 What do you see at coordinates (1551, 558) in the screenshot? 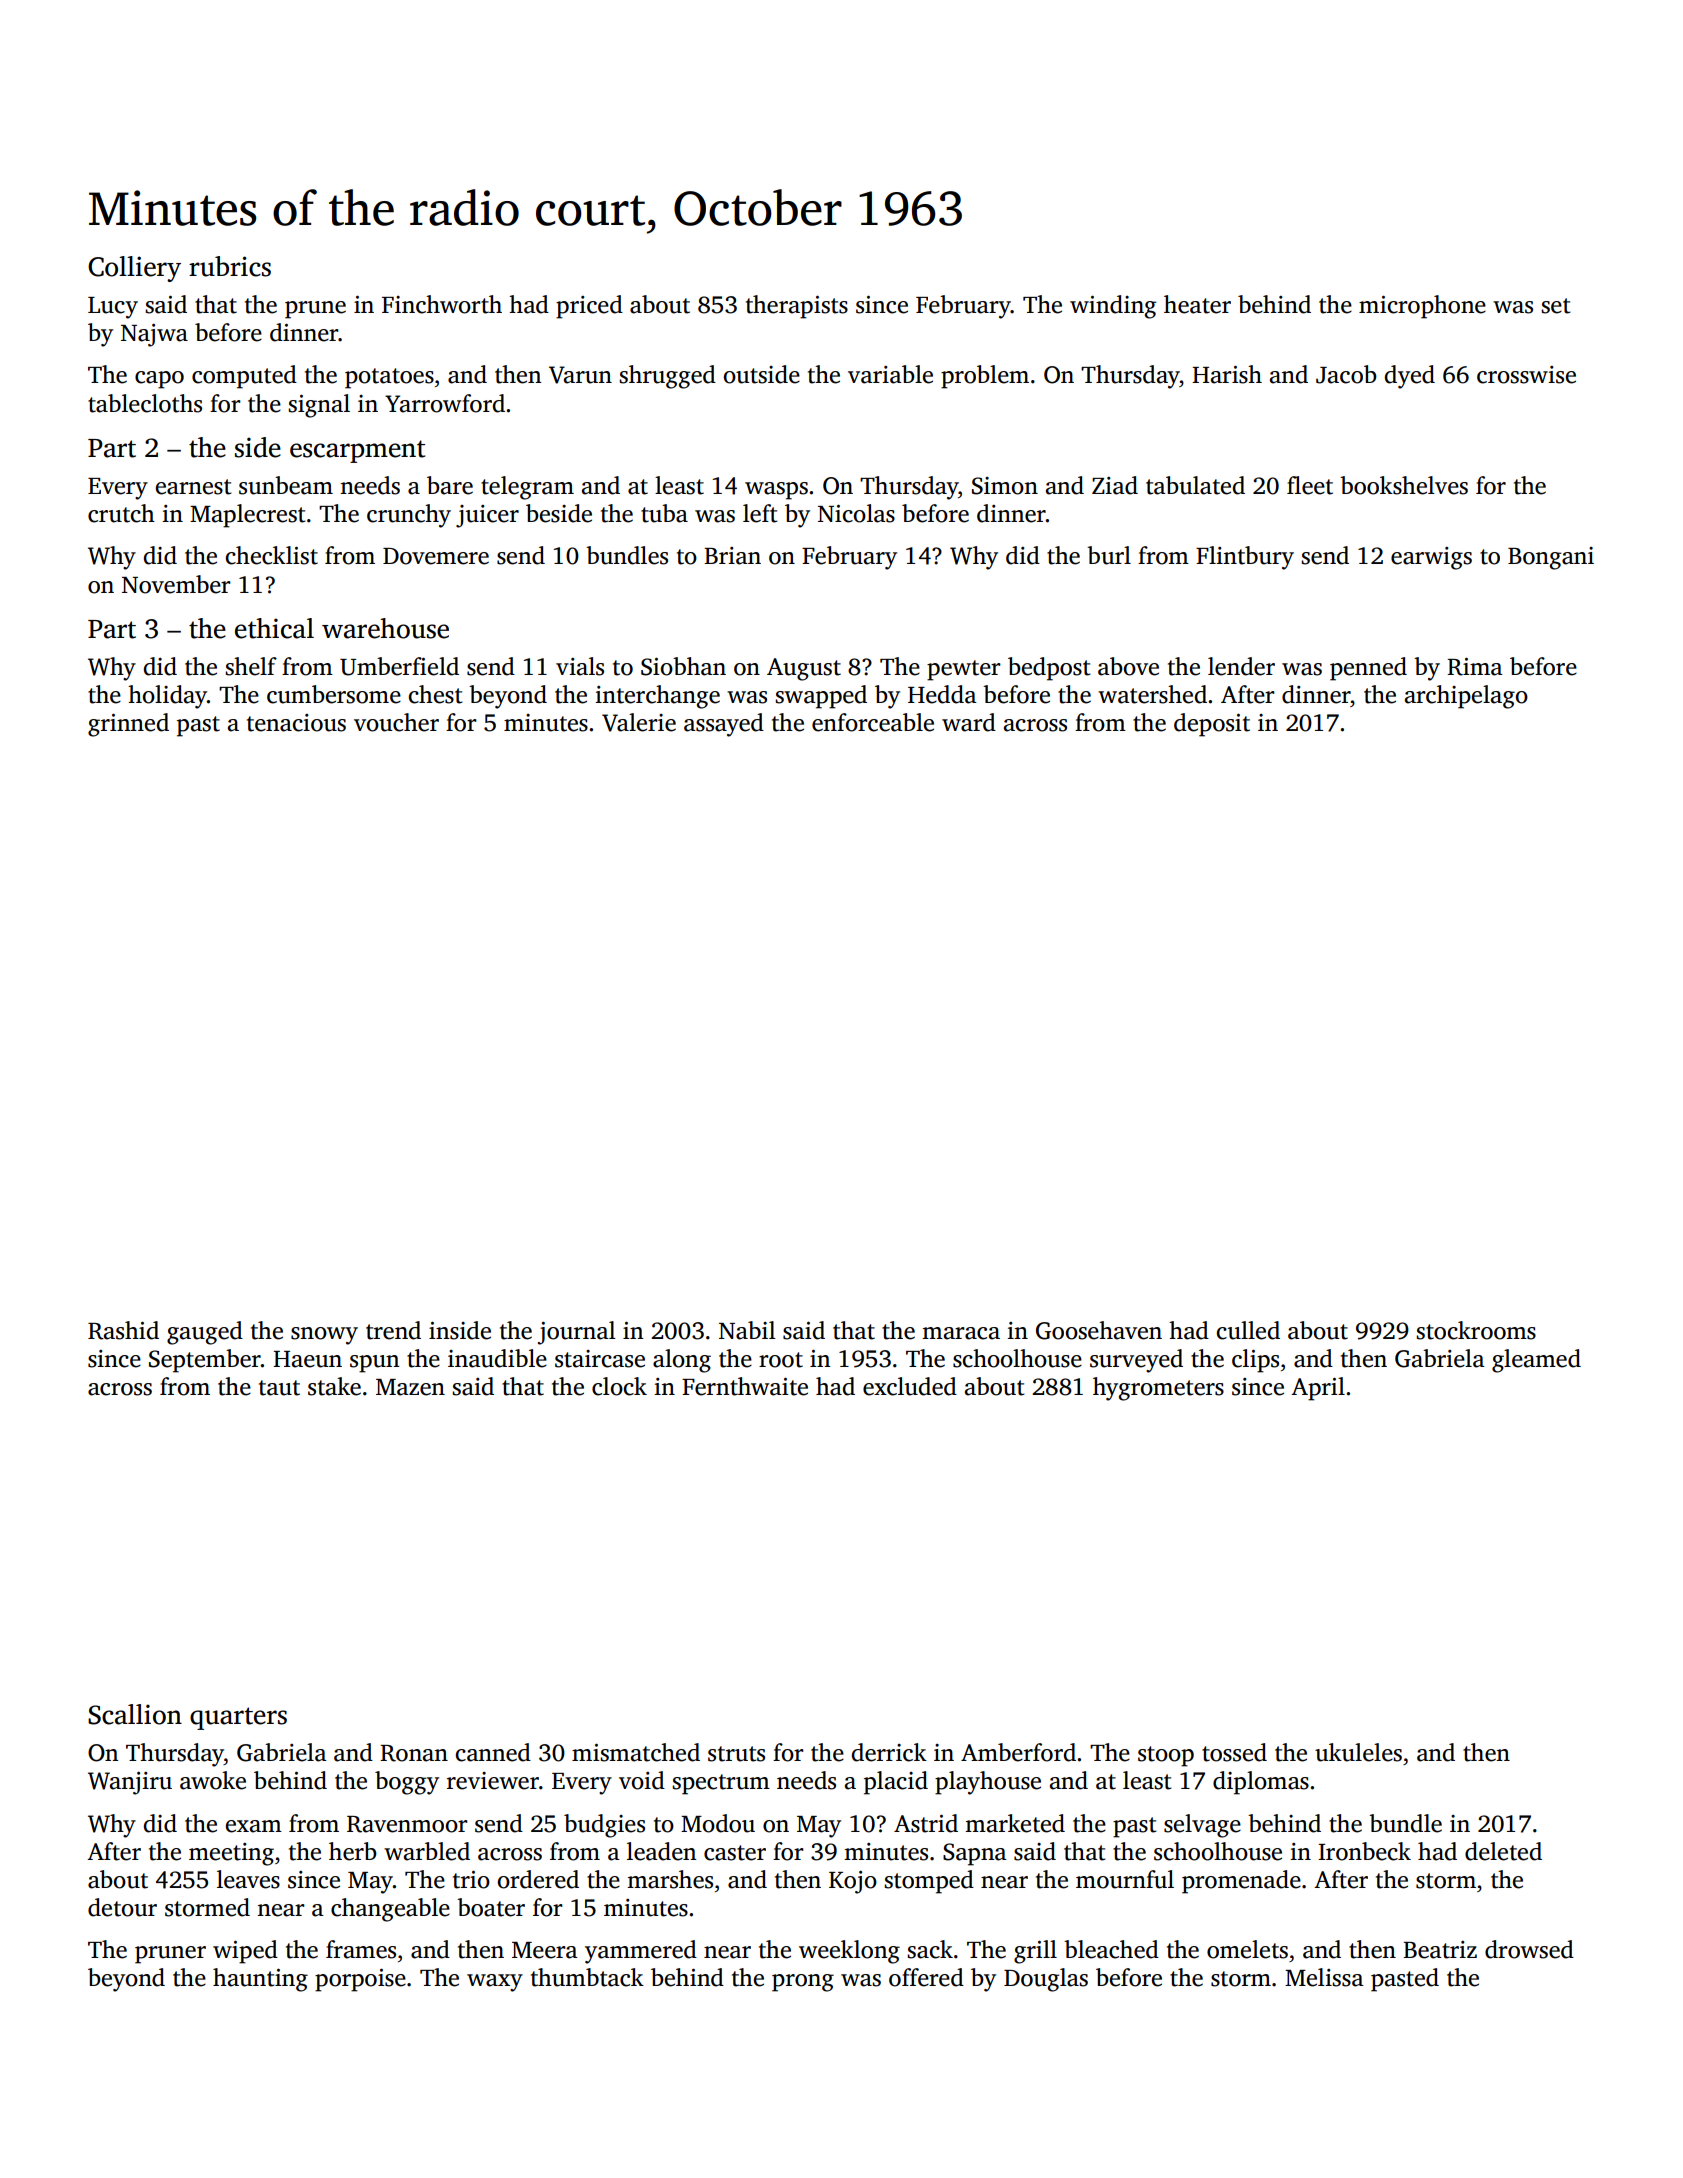
I see `Bongani` at bounding box center [1551, 558].
